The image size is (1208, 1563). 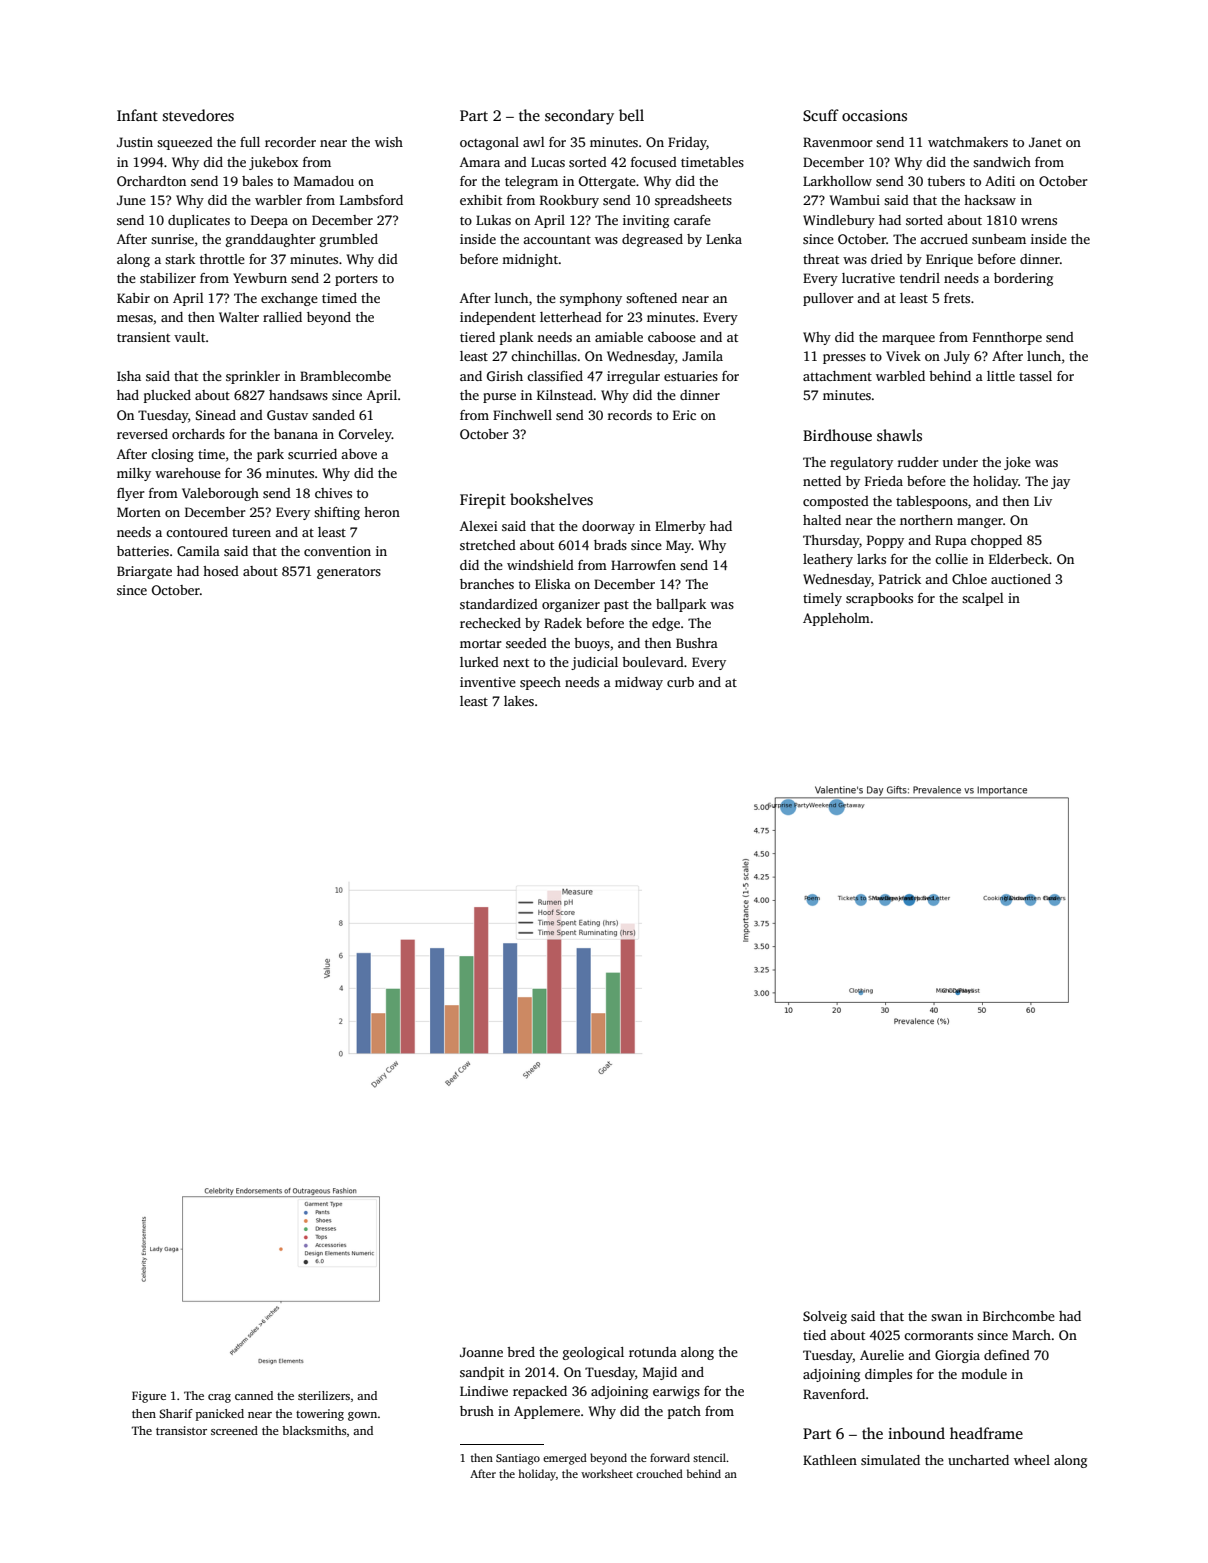 What do you see at coordinates (250, 142) in the image?
I see `full` at bounding box center [250, 142].
